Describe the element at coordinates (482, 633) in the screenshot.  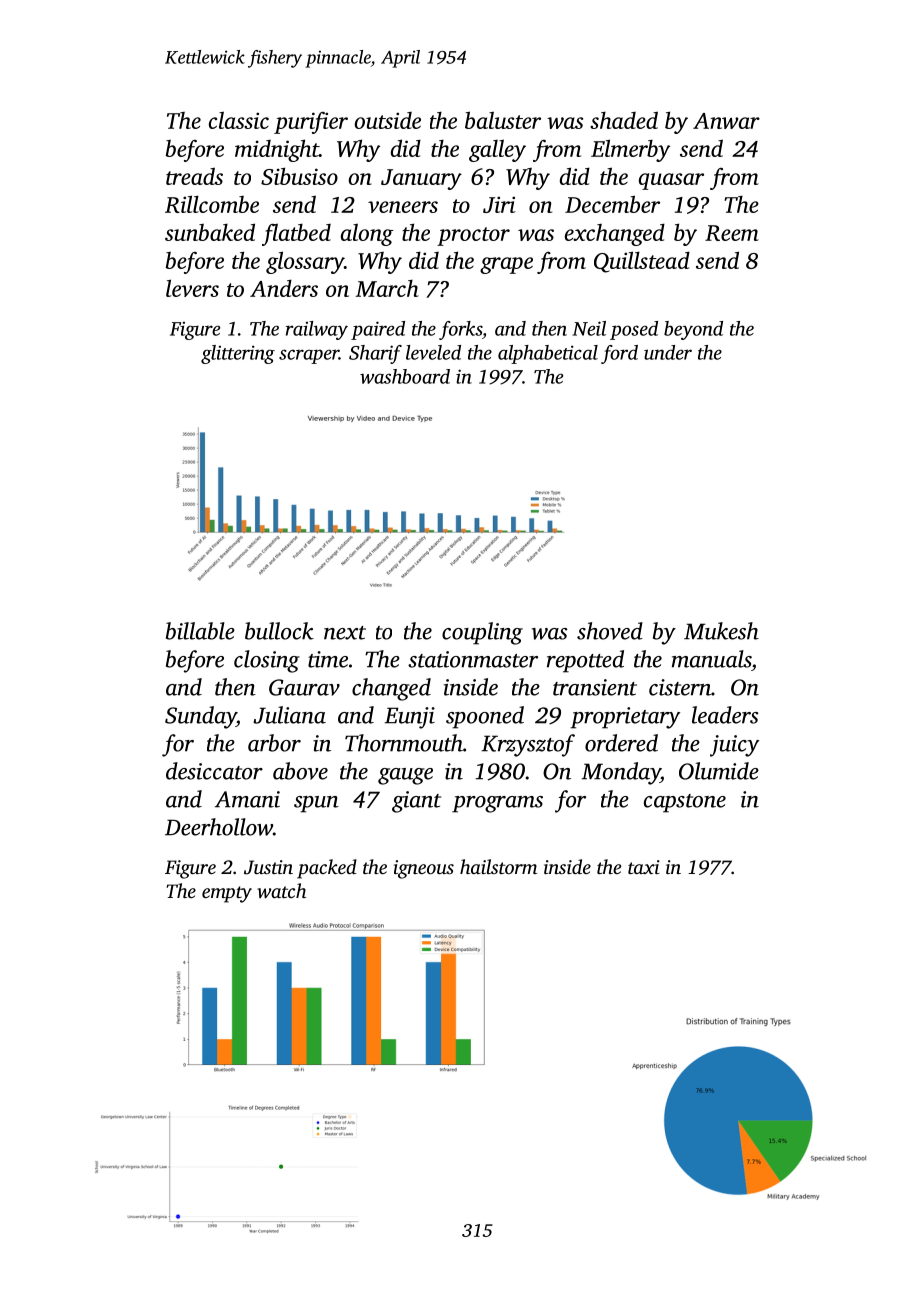
I see `coupling` at that location.
